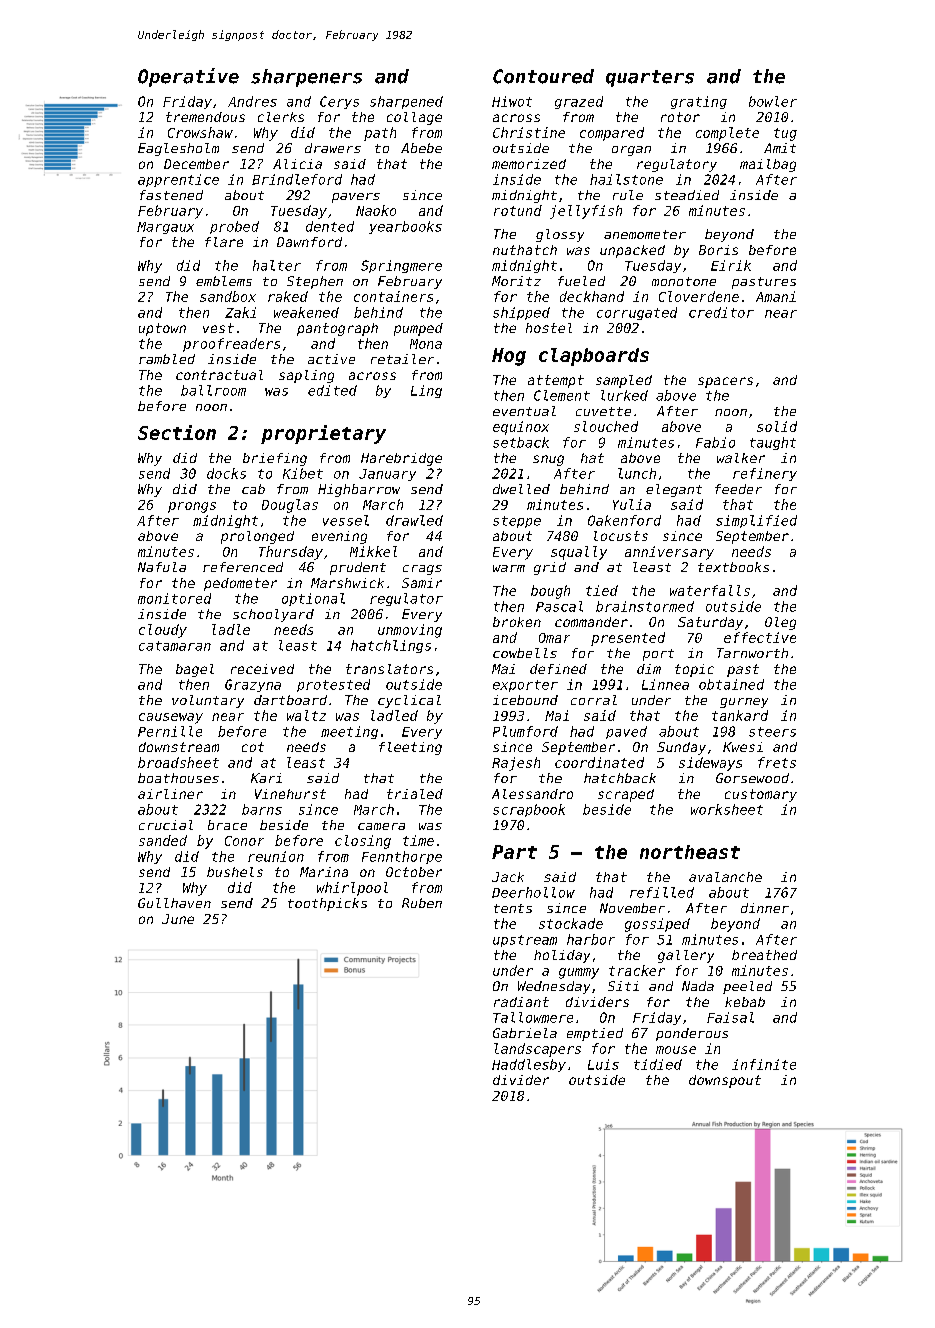  Describe the element at coordinates (669, 553) in the image. I see `anniversary` at that location.
